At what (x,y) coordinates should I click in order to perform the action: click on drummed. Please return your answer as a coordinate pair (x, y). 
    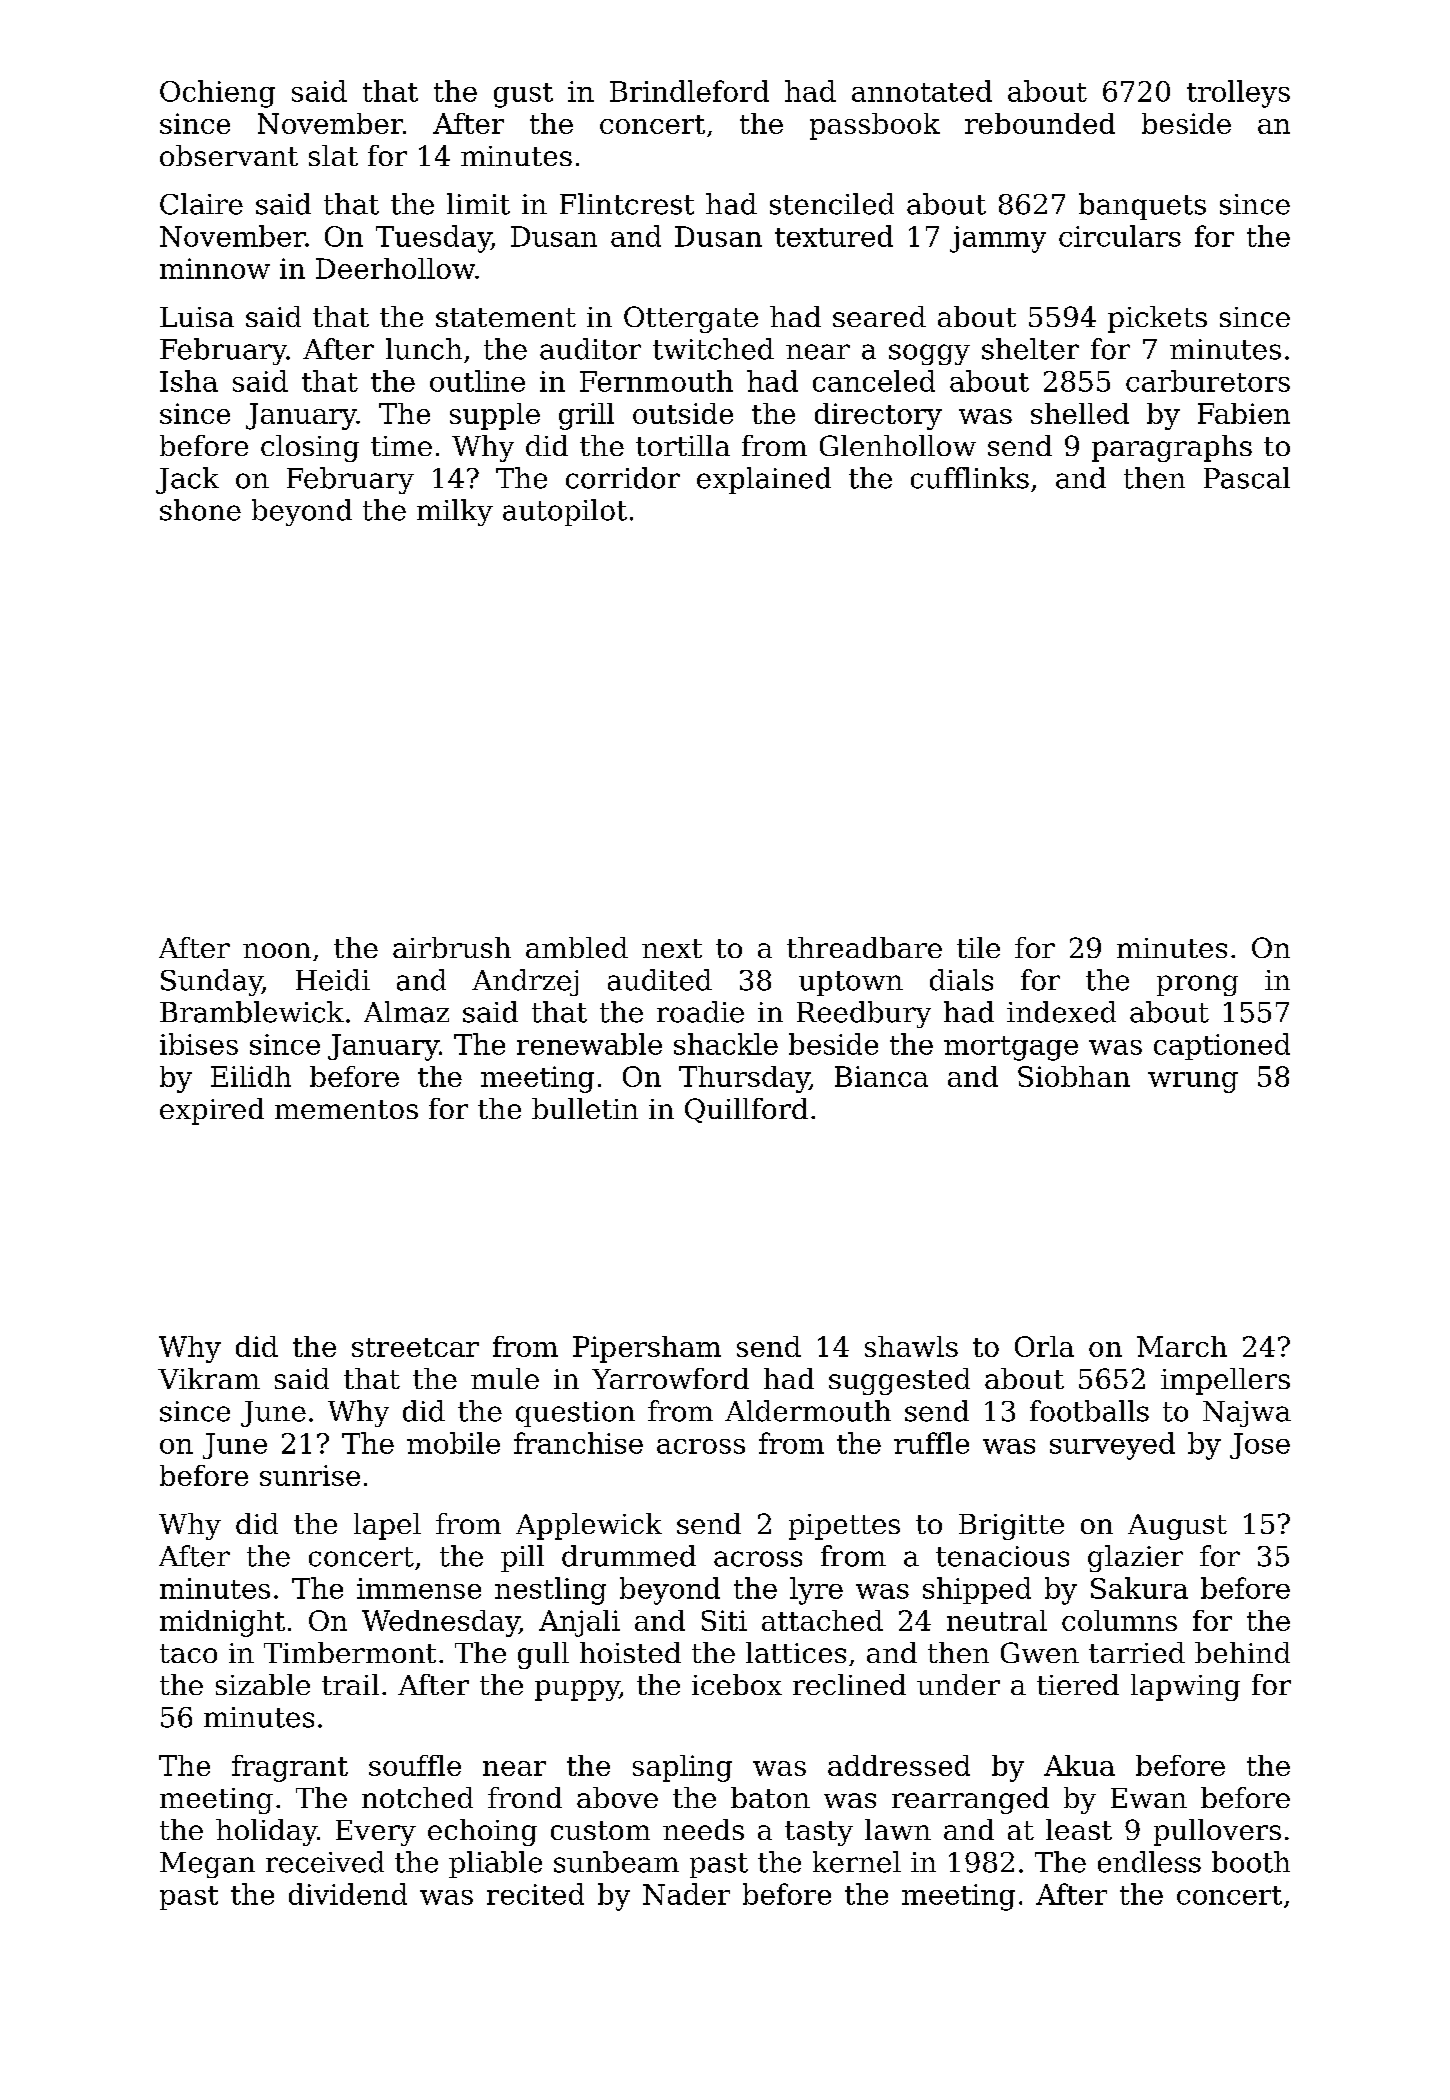
    Looking at the image, I should click on (629, 1556).
